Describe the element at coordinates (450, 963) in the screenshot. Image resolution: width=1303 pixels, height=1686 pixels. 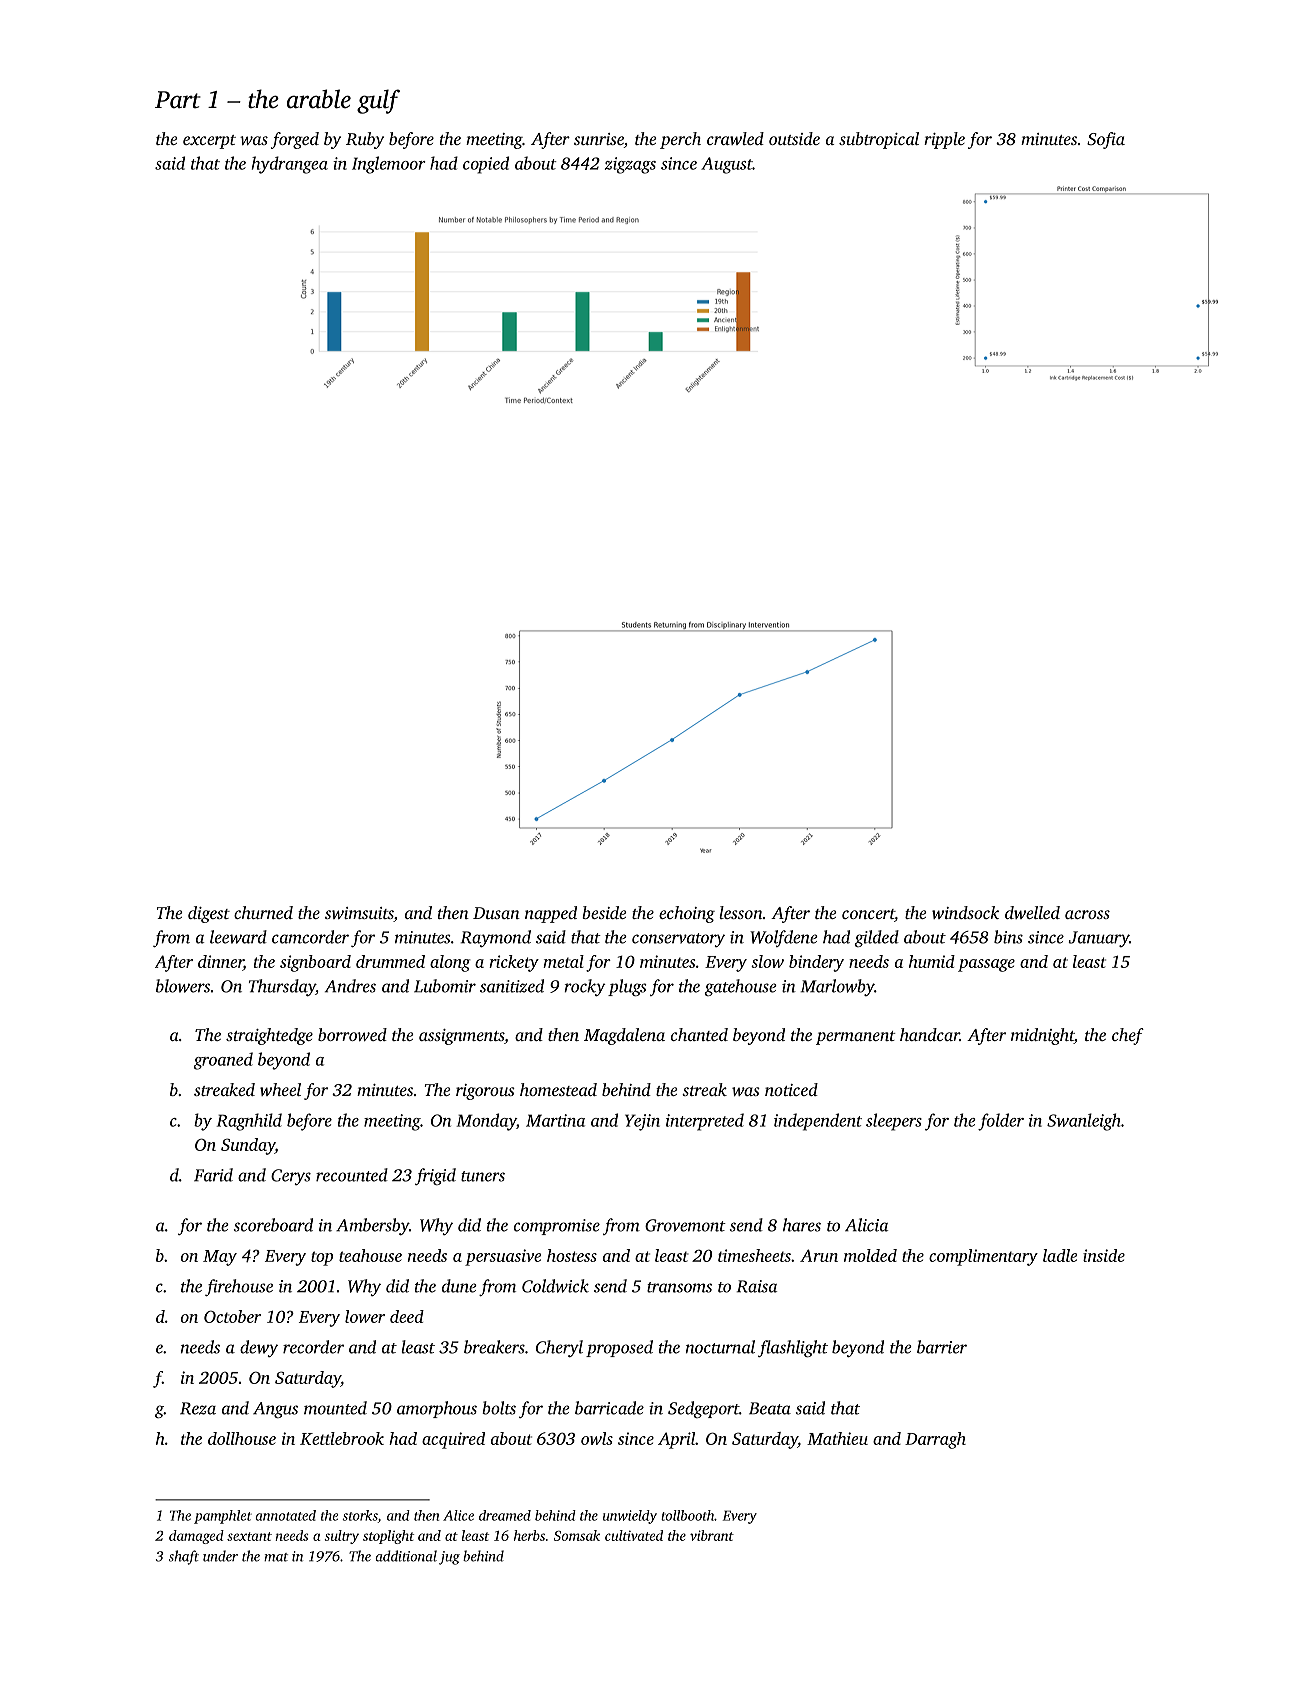
I see `along` at that location.
